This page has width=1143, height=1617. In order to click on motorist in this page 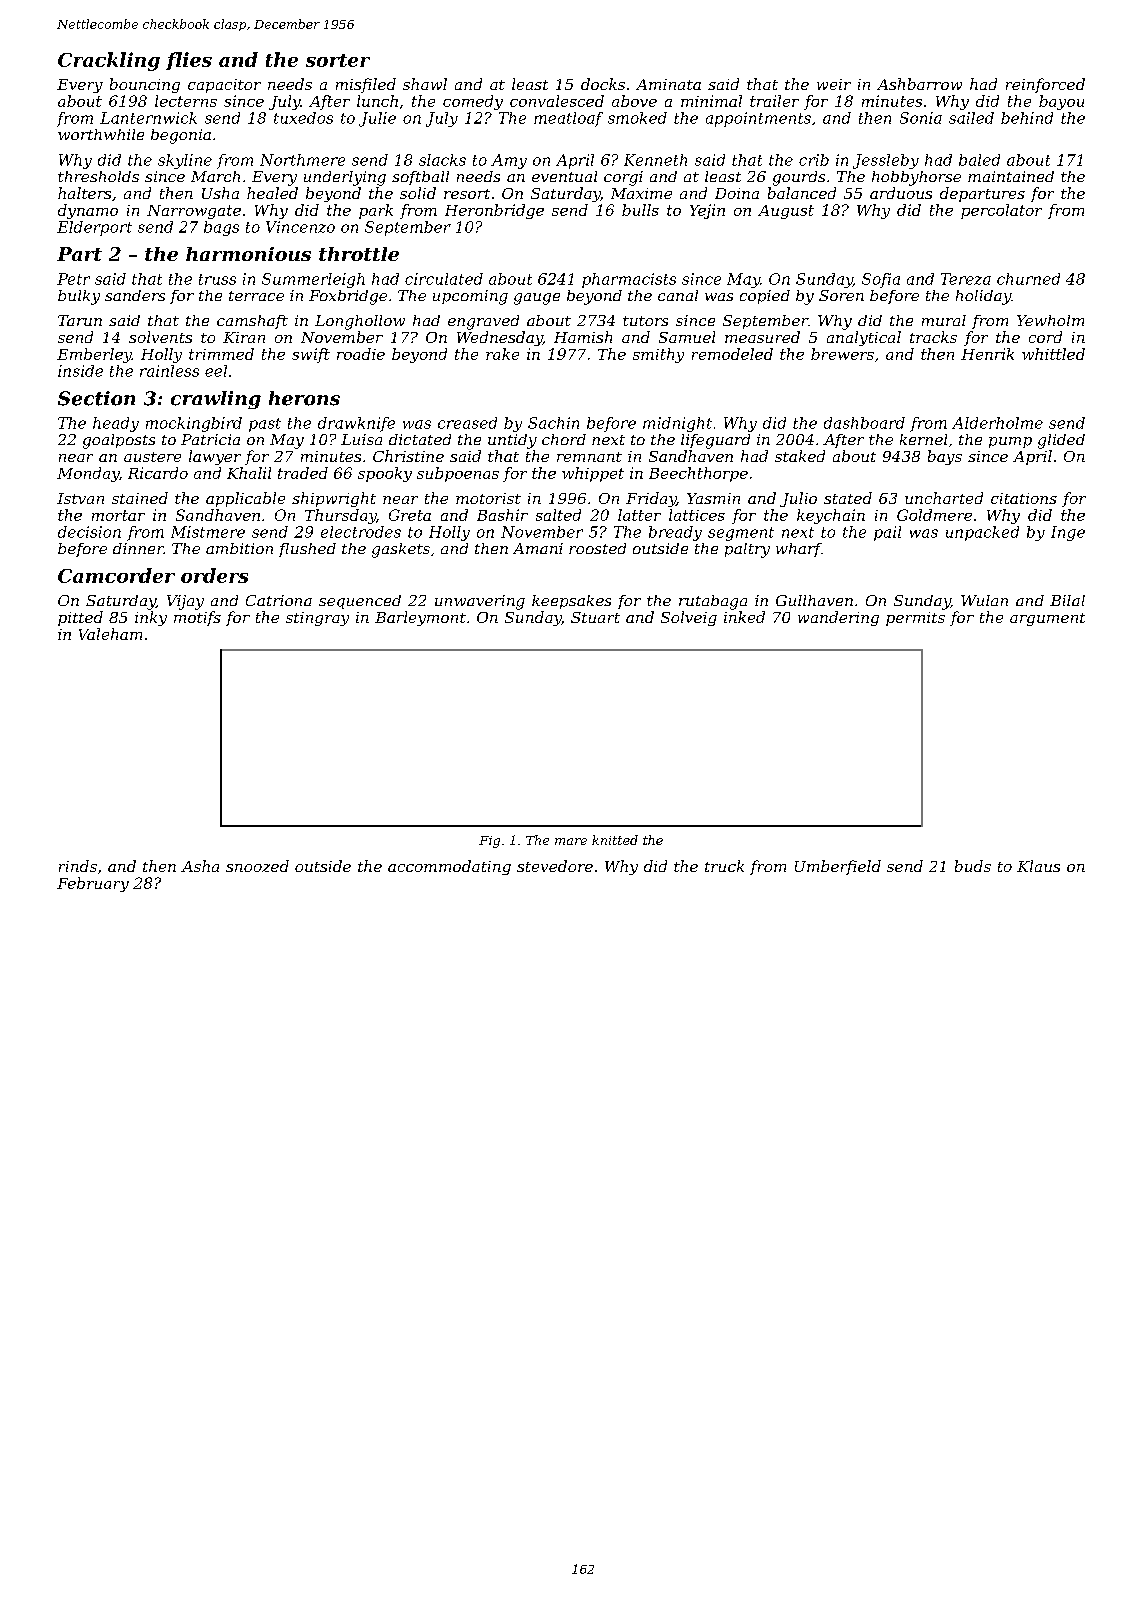, I will do `click(488, 498)`.
